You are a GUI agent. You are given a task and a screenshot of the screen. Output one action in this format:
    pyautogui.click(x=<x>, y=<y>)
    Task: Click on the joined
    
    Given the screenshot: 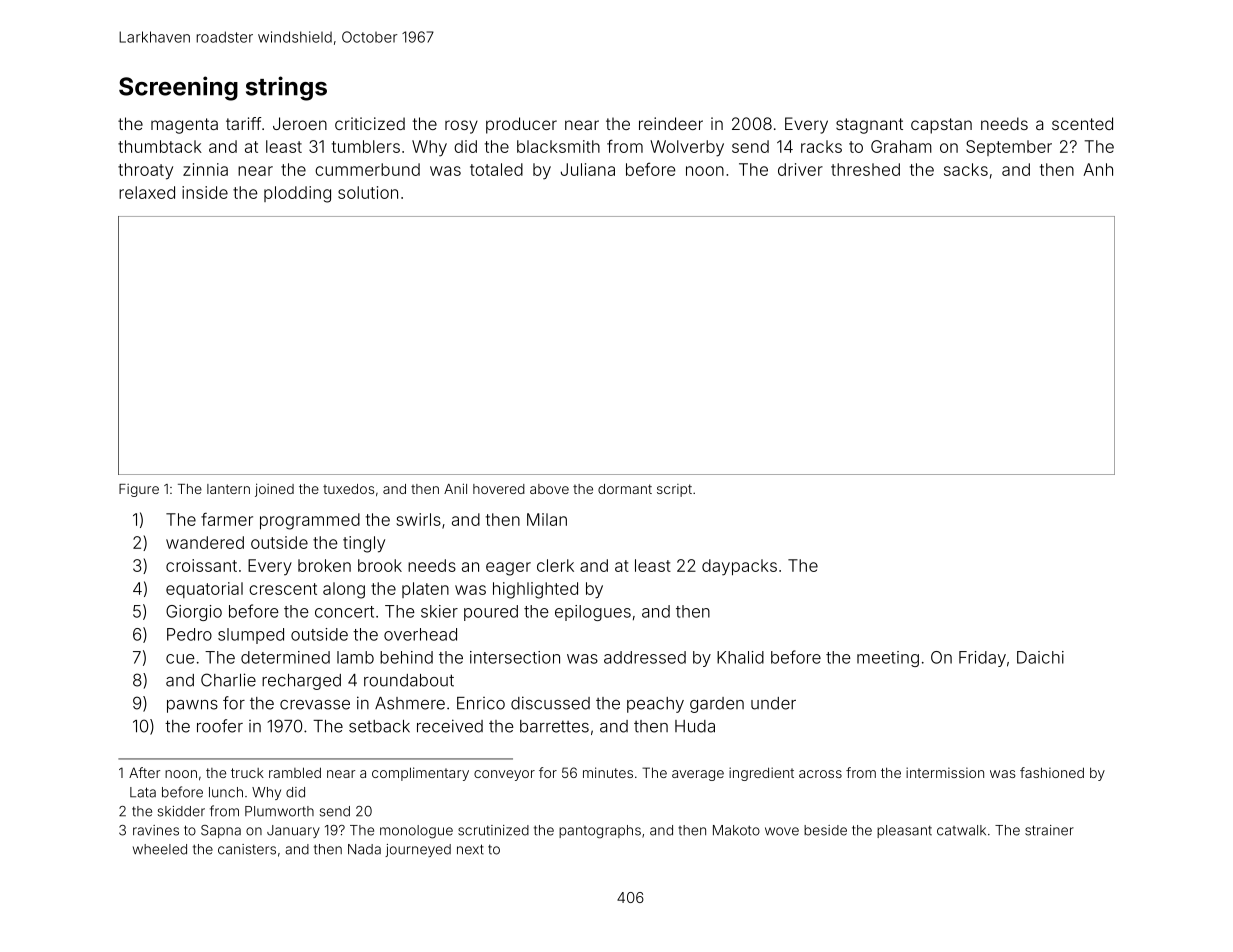 What is the action you would take?
    pyautogui.click(x=274, y=490)
